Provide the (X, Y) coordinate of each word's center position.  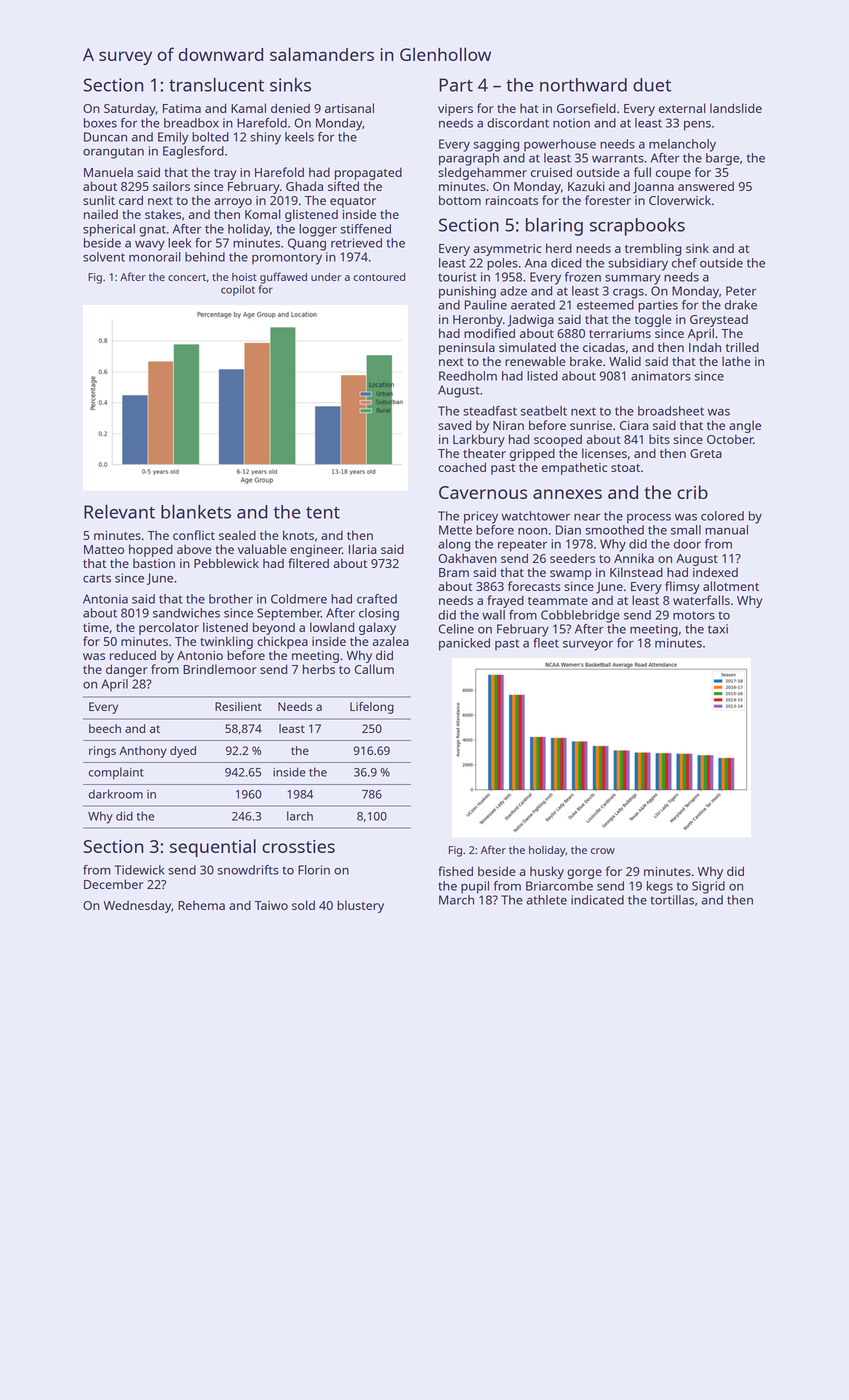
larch (300, 816)
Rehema (201, 905)
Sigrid (708, 887)
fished (455, 871)
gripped (532, 454)
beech (105, 728)
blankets (196, 512)
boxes (100, 123)
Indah (705, 347)
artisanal (349, 108)
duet (652, 85)
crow (603, 851)
